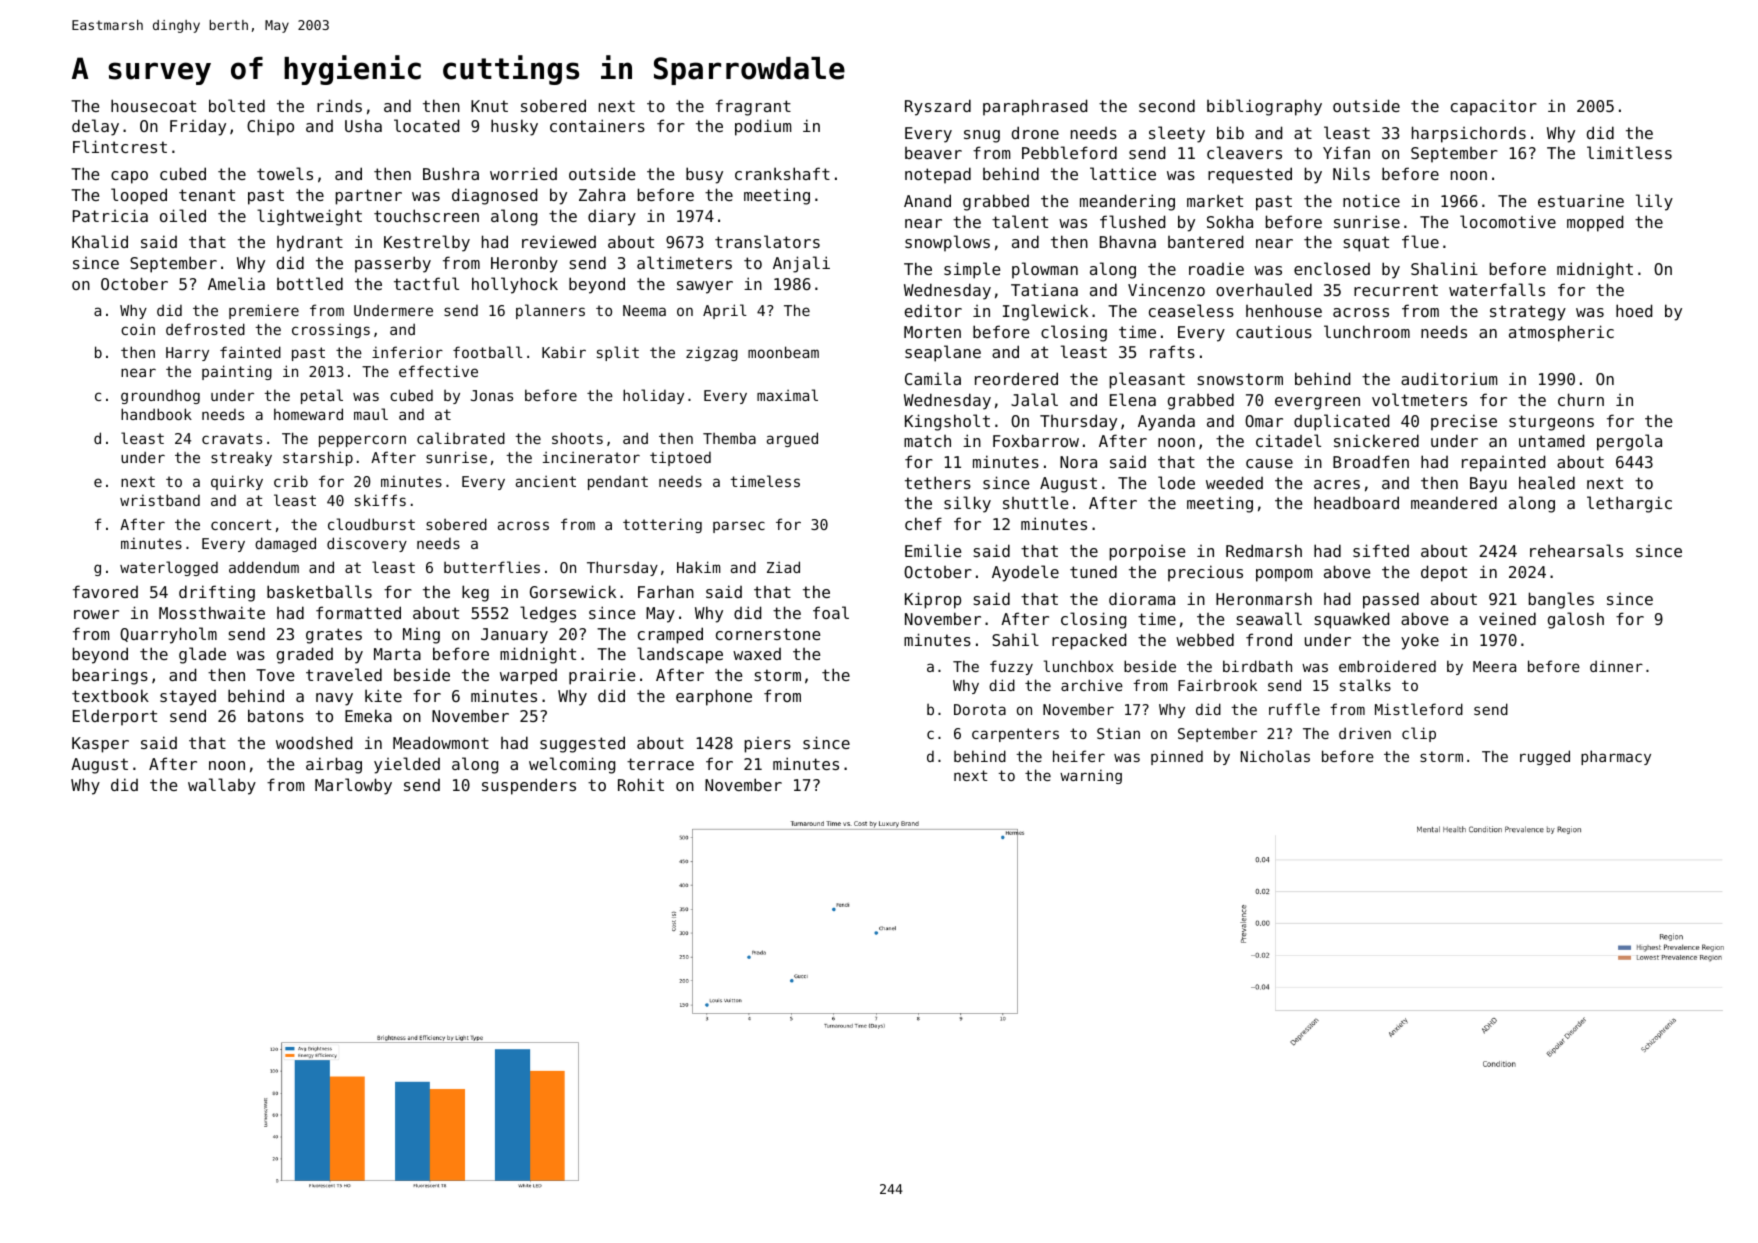 This screenshot has height=1243, width=1758. I want to click on traveled, so click(344, 674).
